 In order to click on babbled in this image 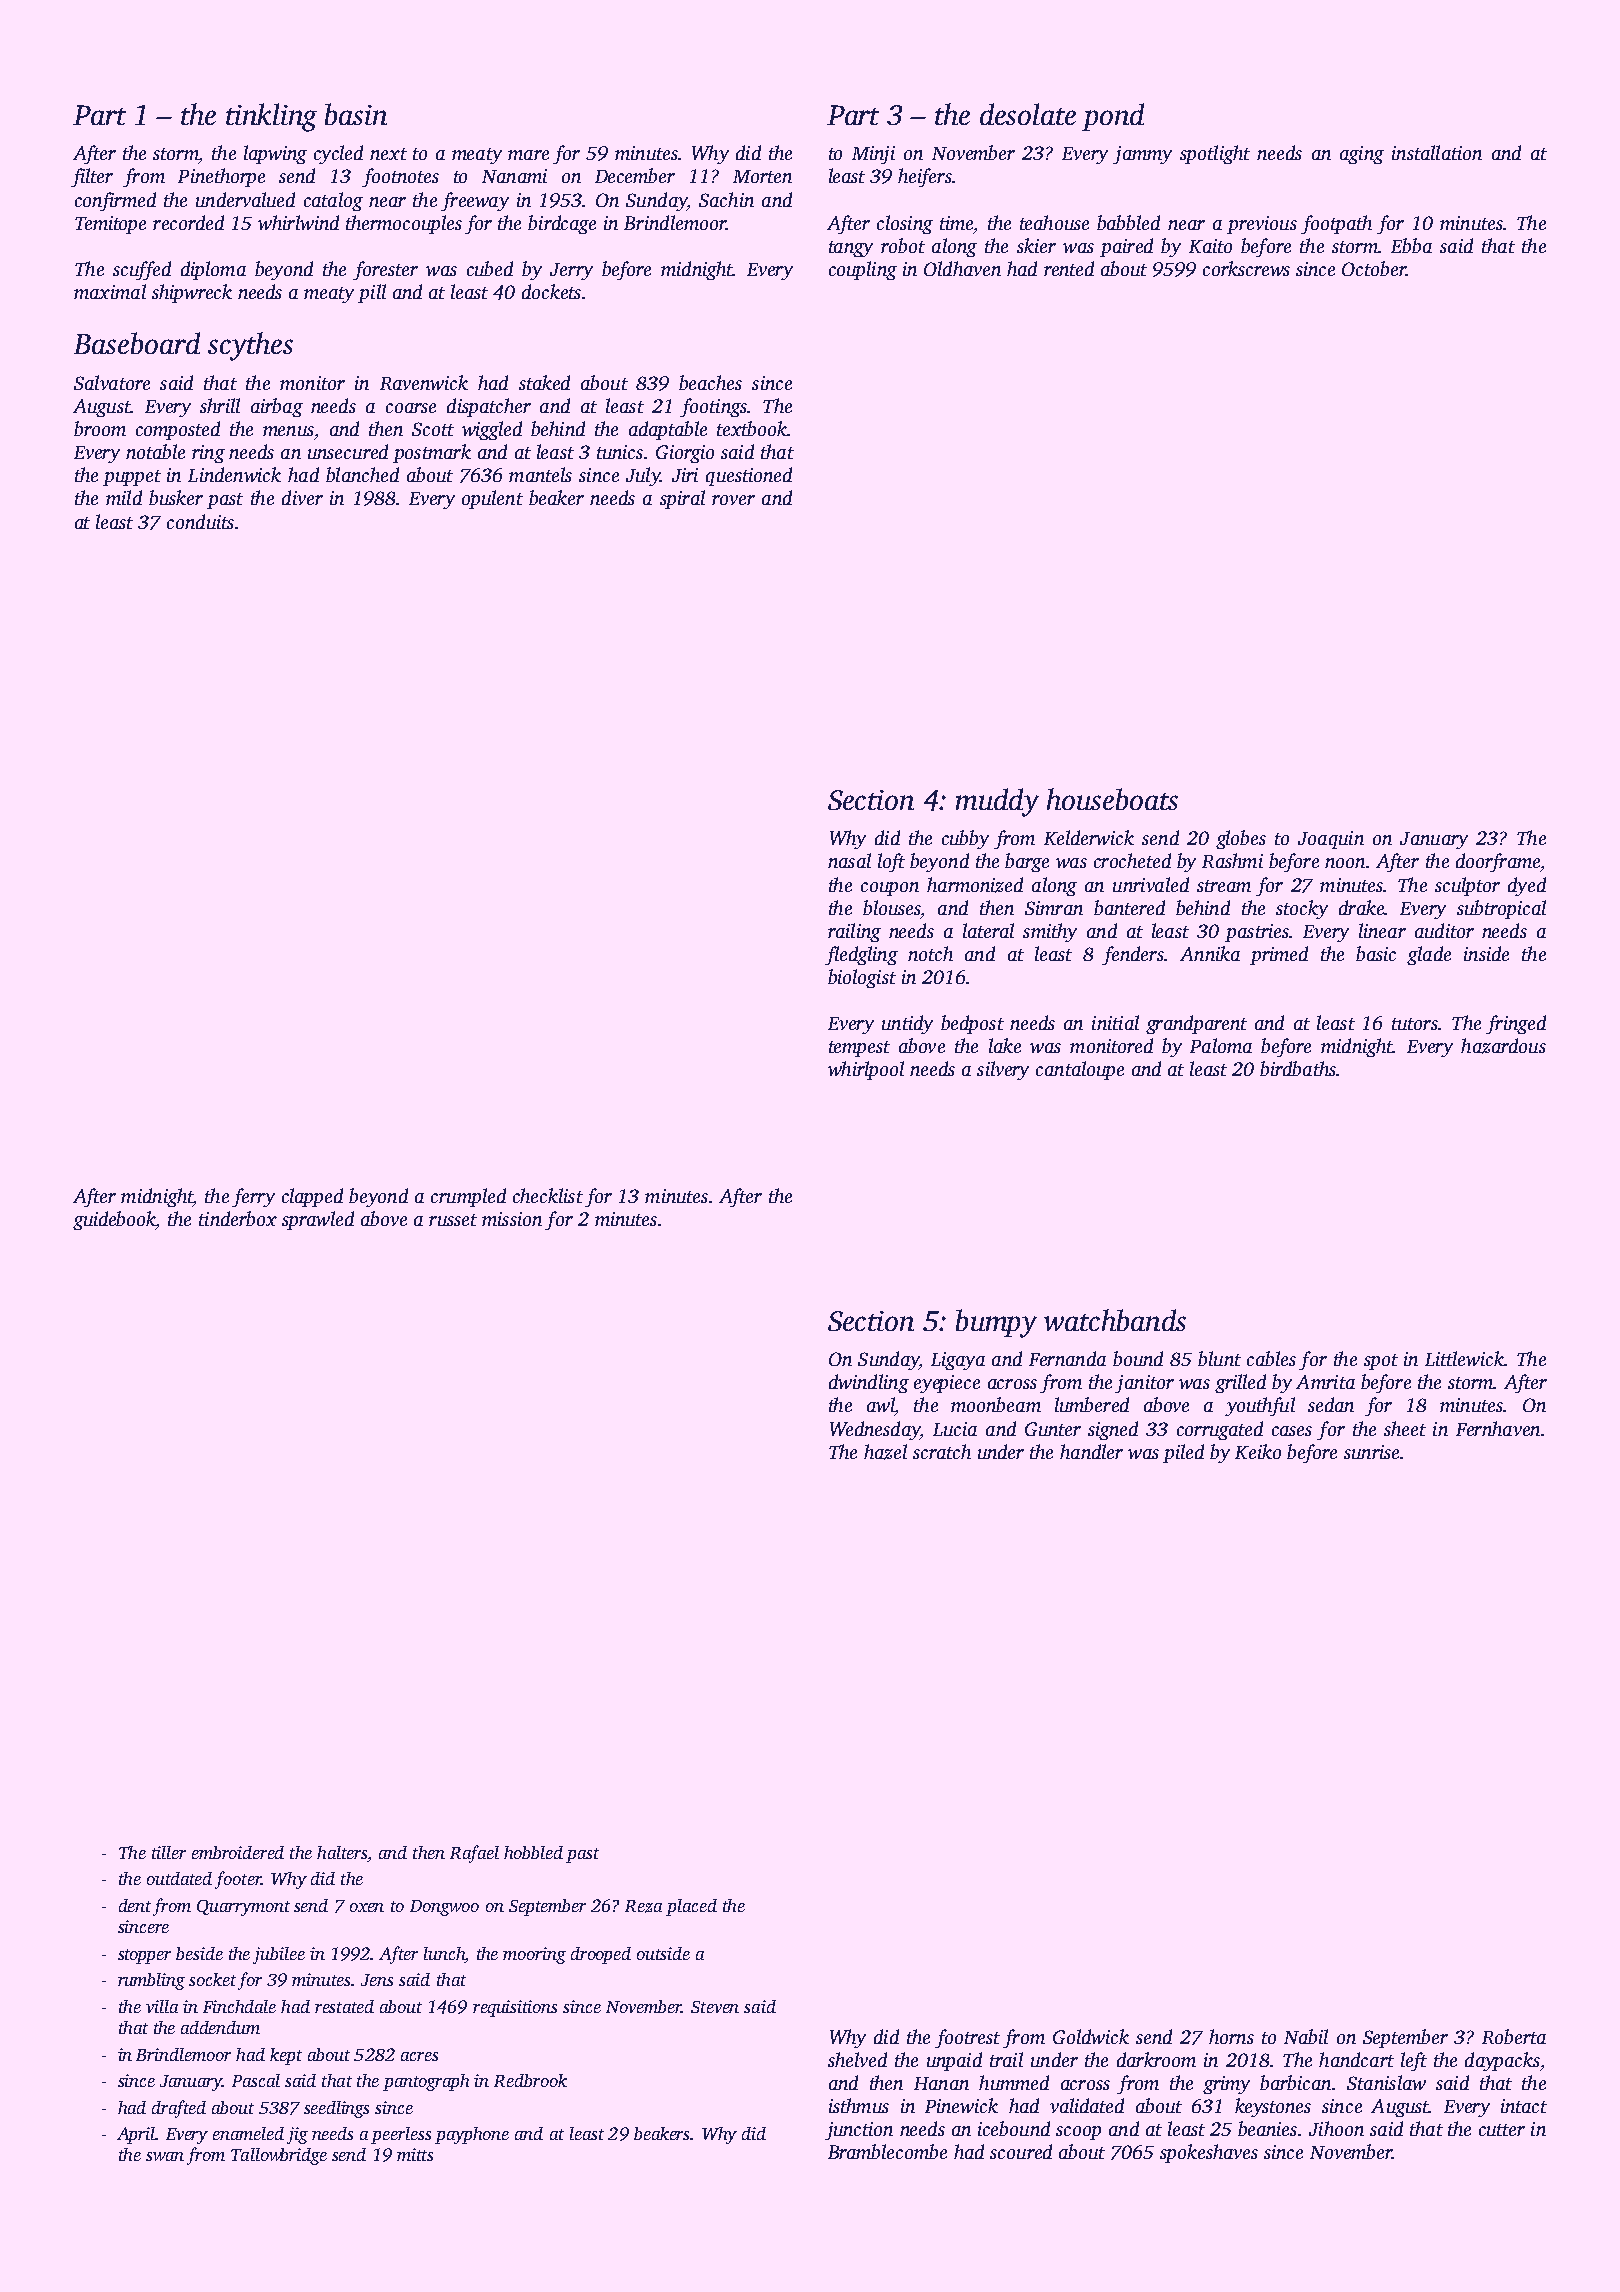, I will do `click(1128, 222)`.
